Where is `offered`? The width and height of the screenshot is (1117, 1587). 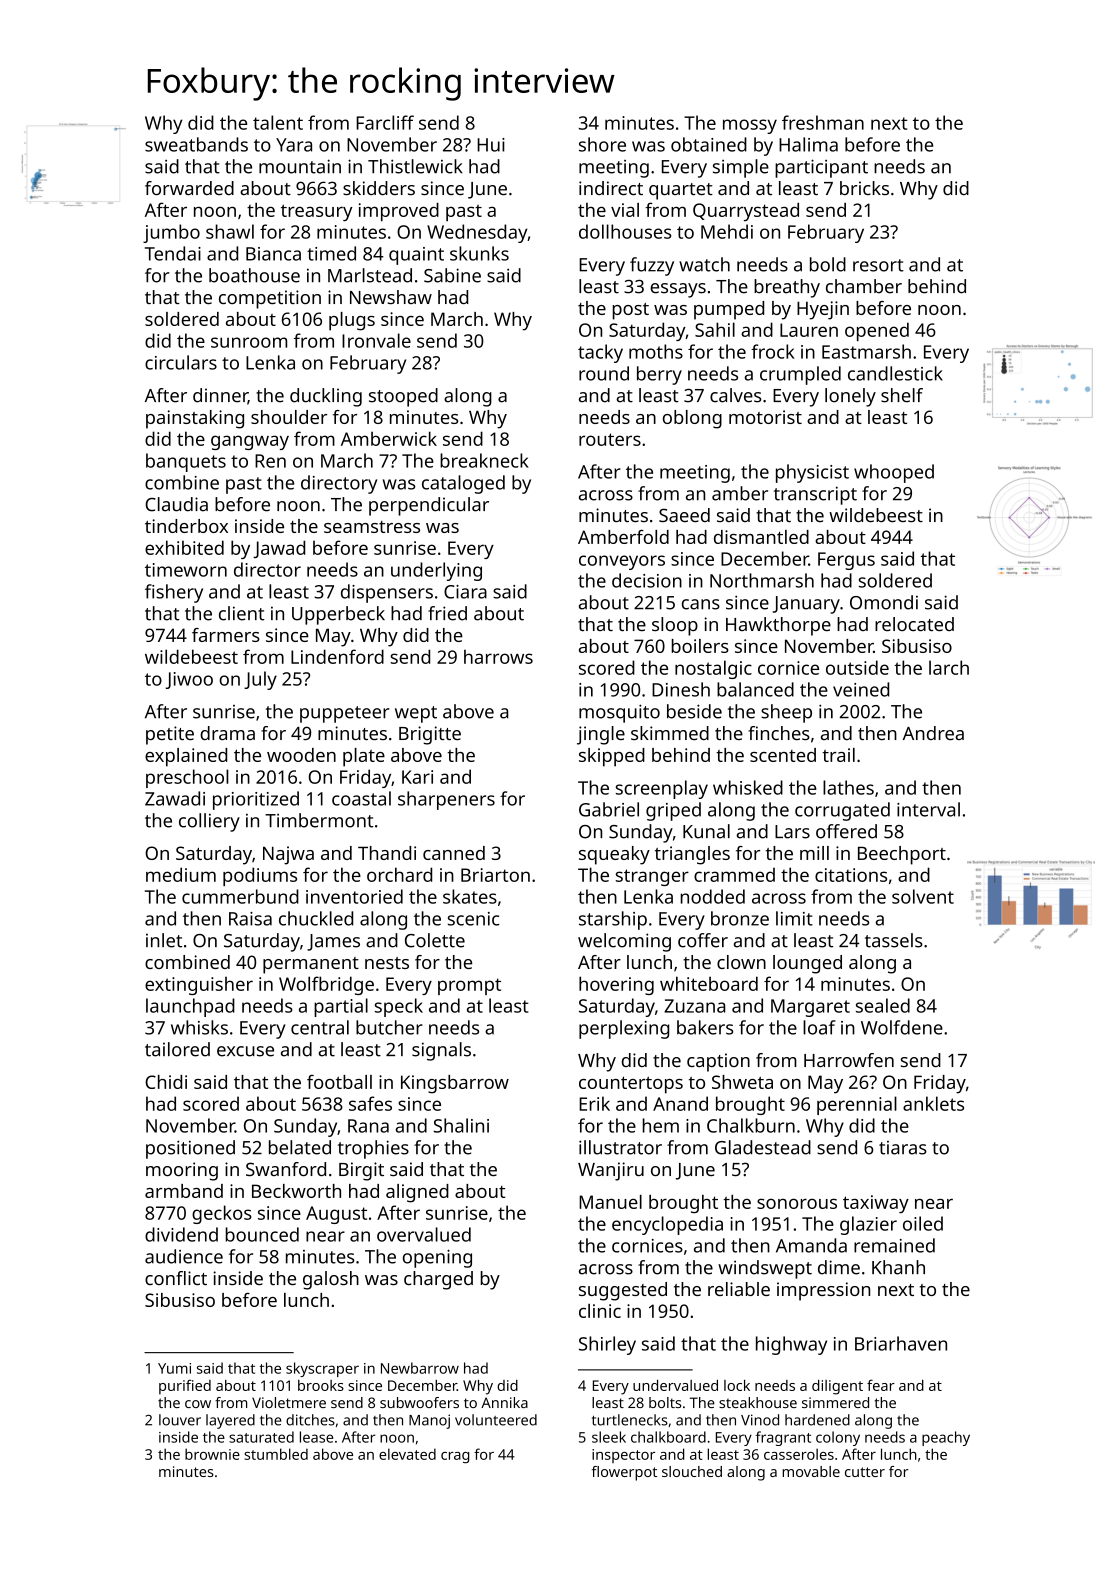 offered is located at coordinates (846, 831).
